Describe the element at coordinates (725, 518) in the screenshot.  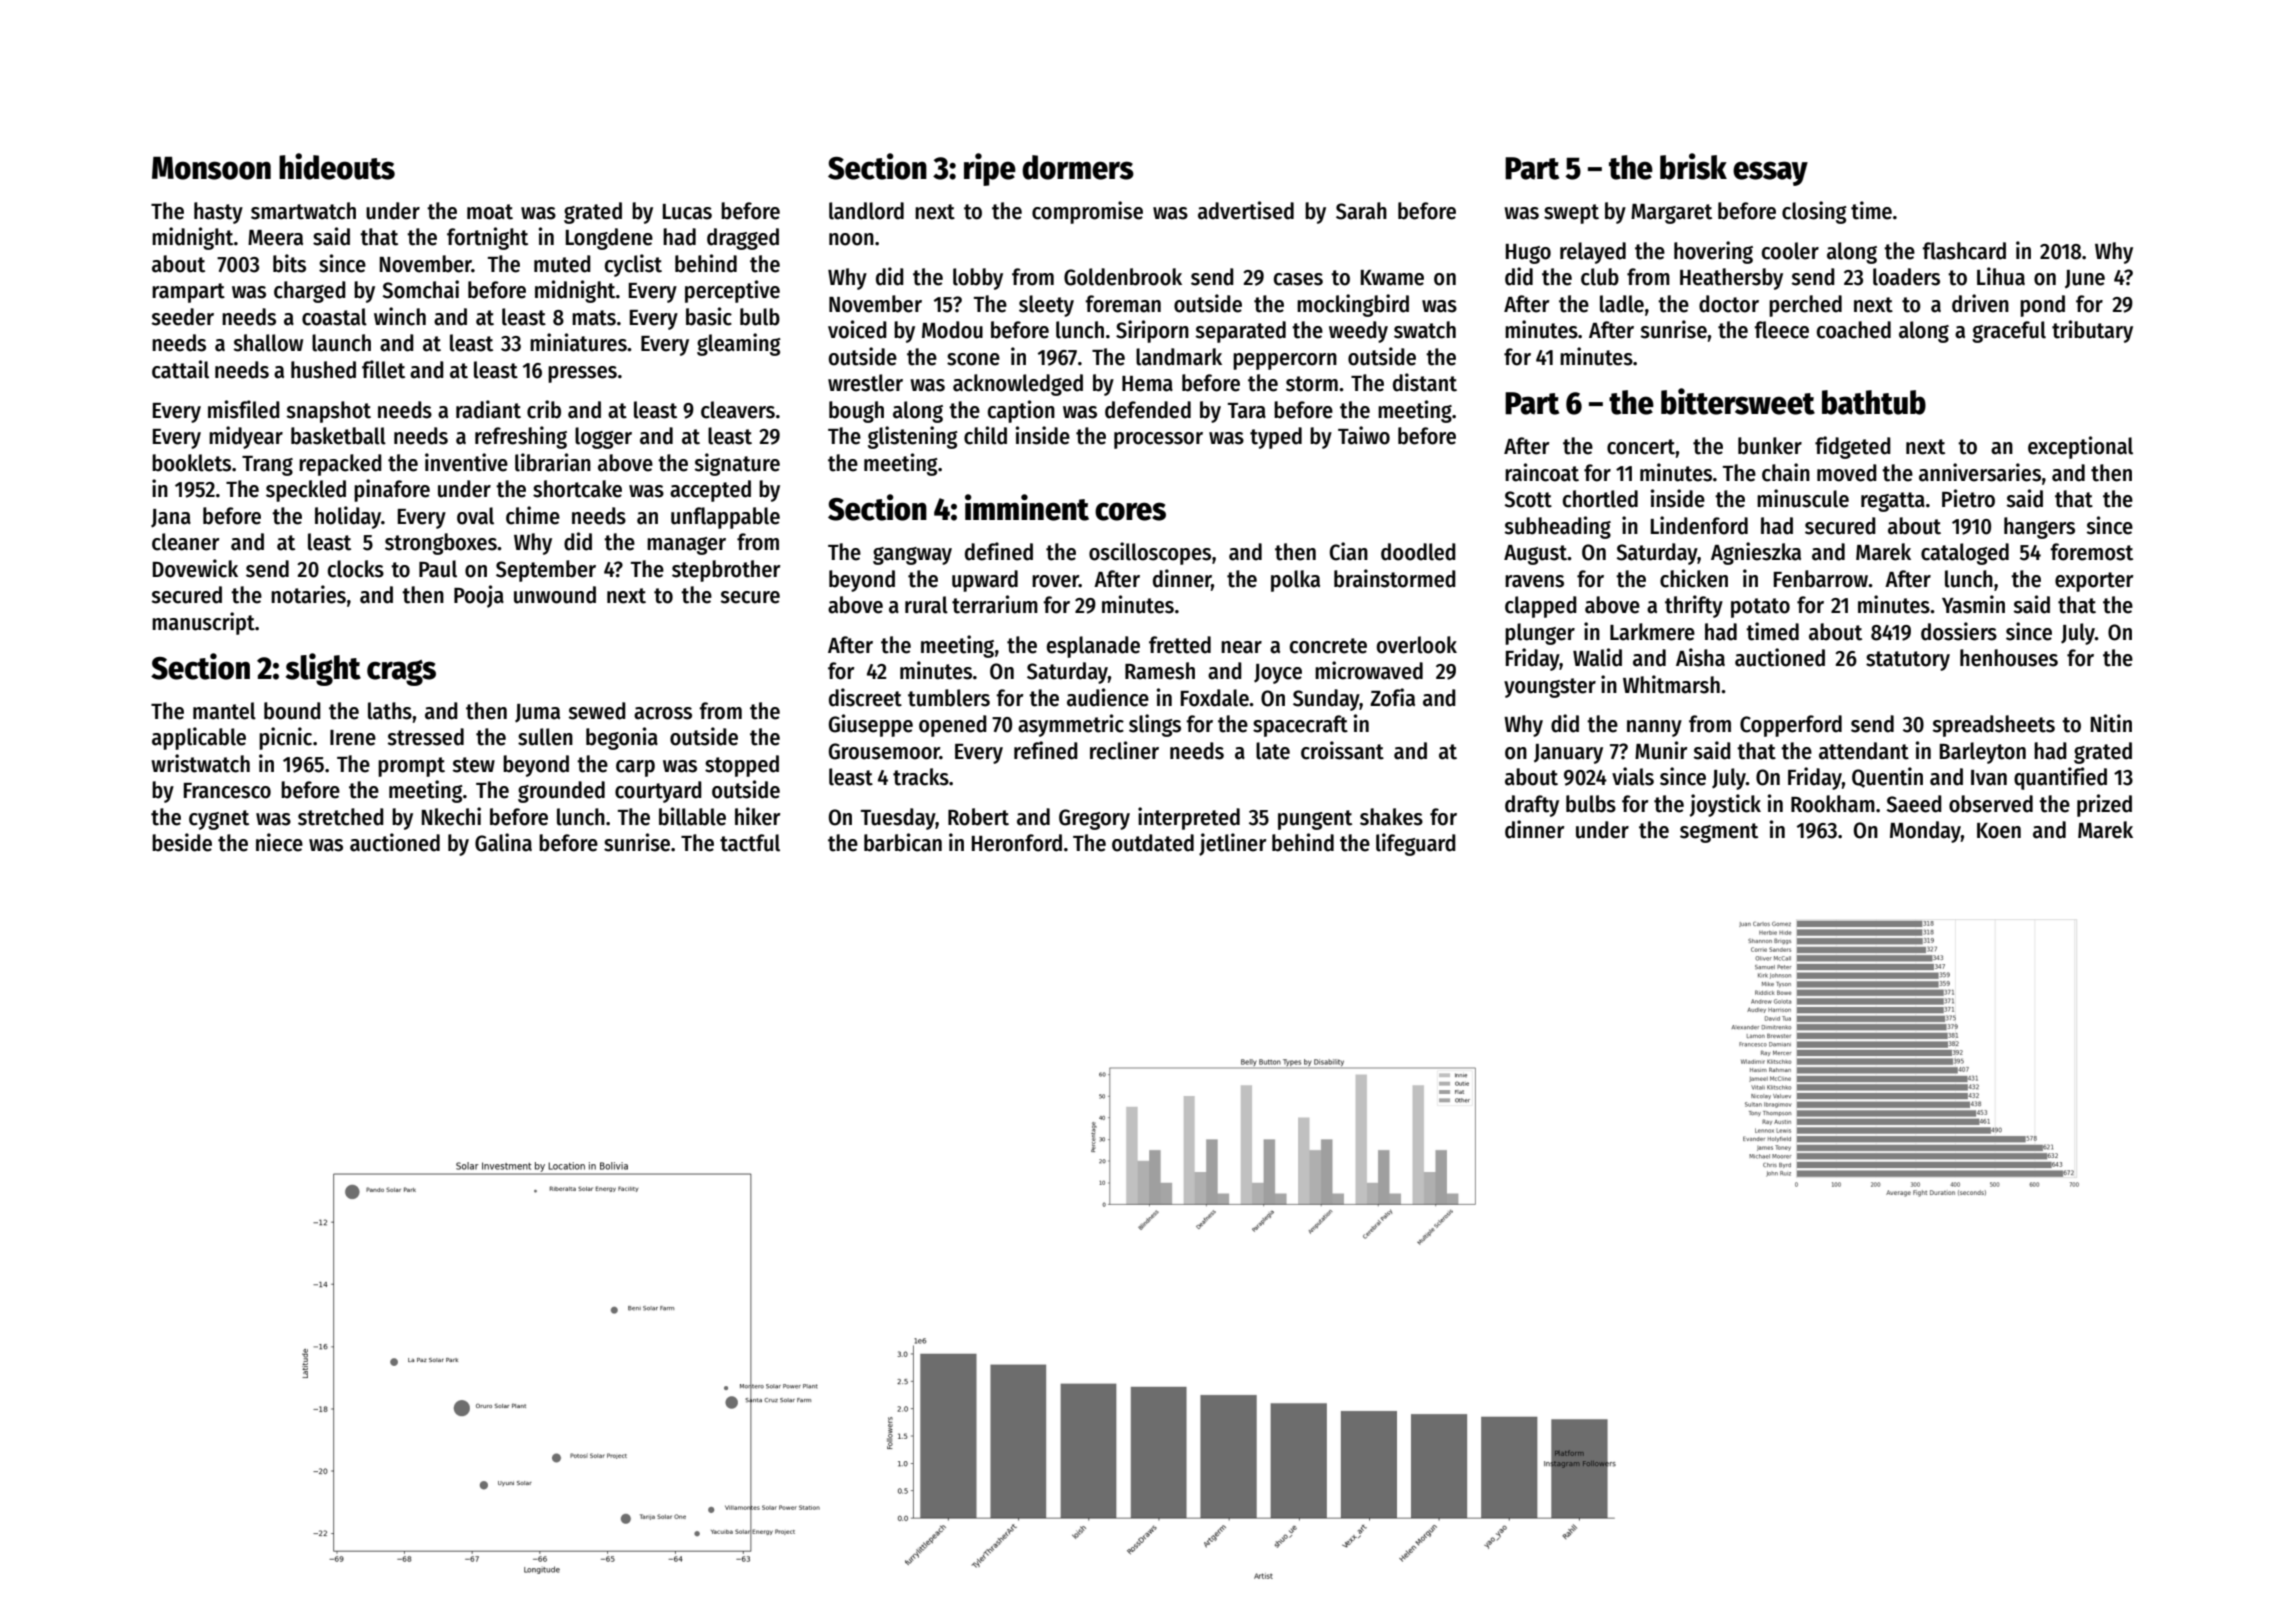
I see `unflappable` at that location.
